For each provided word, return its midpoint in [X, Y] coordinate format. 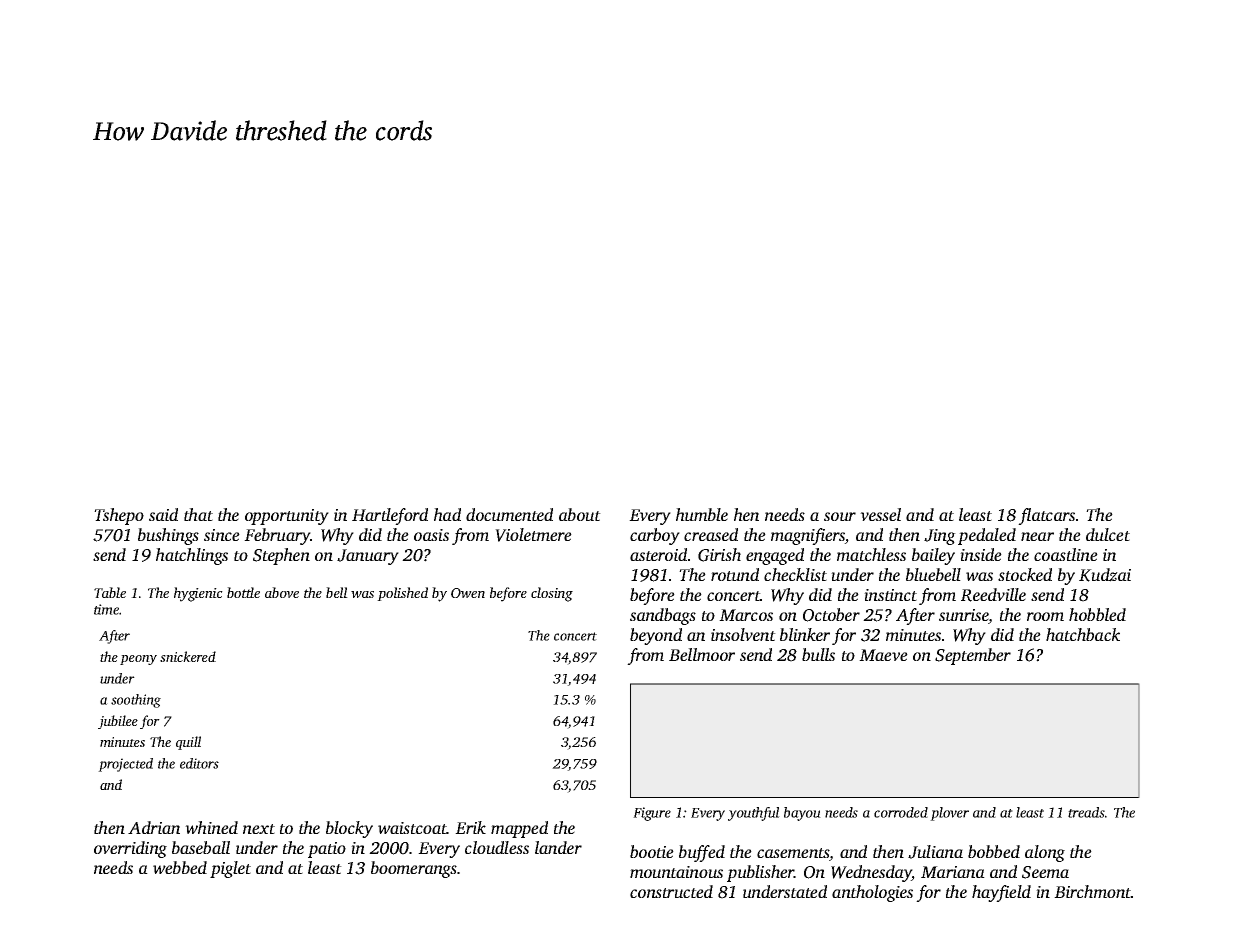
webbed [180, 867]
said [163, 514]
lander [558, 847]
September [973, 656]
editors [199, 763]
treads [1086, 812]
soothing [136, 701]
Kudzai [1105, 575]
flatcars [1046, 516]
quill [188, 743]
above [282, 592]
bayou [802, 814]
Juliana [935, 852]
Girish [719, 555]
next [259, 829]
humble [702, 514]
